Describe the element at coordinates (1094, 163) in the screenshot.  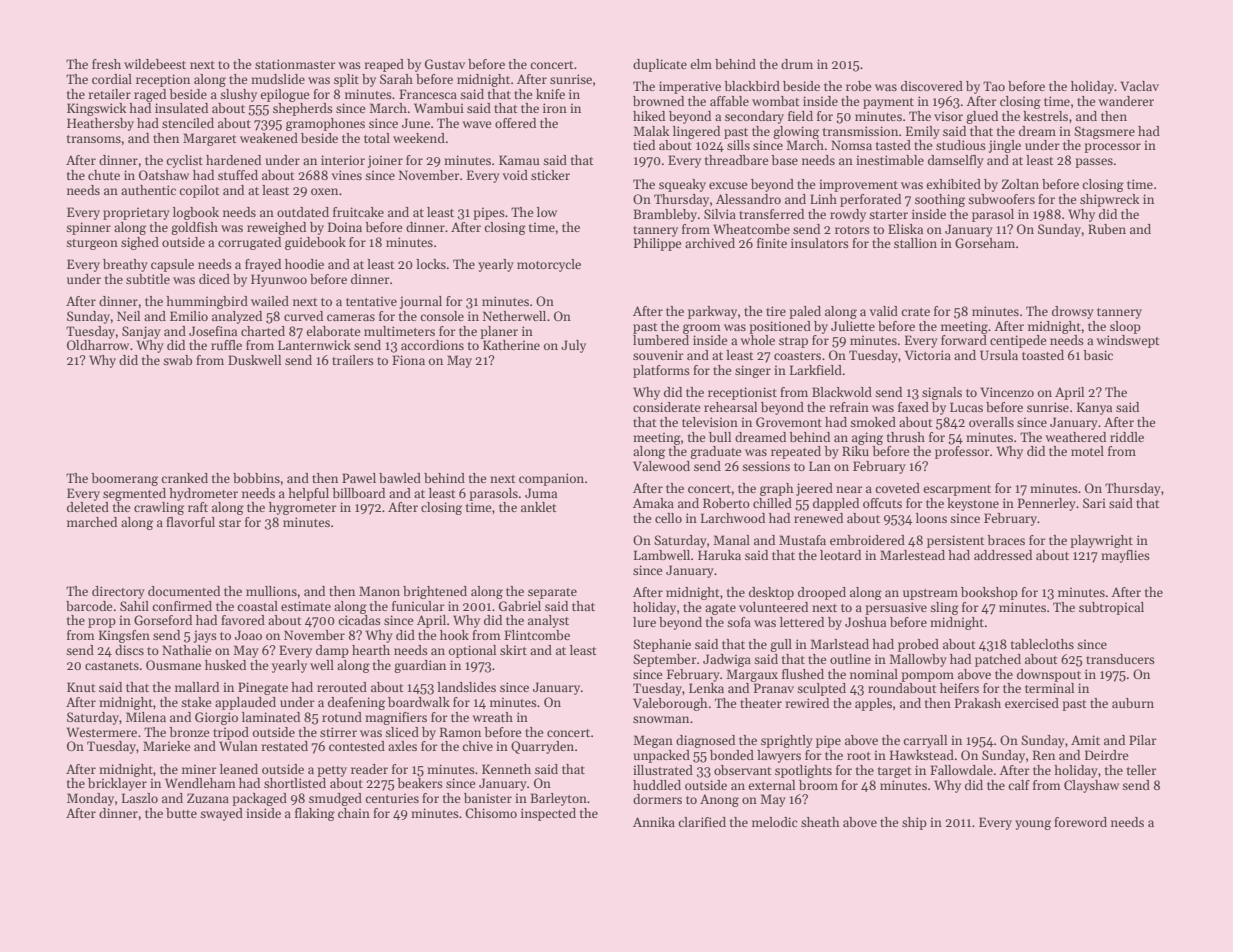
I see `passes` at that location.
